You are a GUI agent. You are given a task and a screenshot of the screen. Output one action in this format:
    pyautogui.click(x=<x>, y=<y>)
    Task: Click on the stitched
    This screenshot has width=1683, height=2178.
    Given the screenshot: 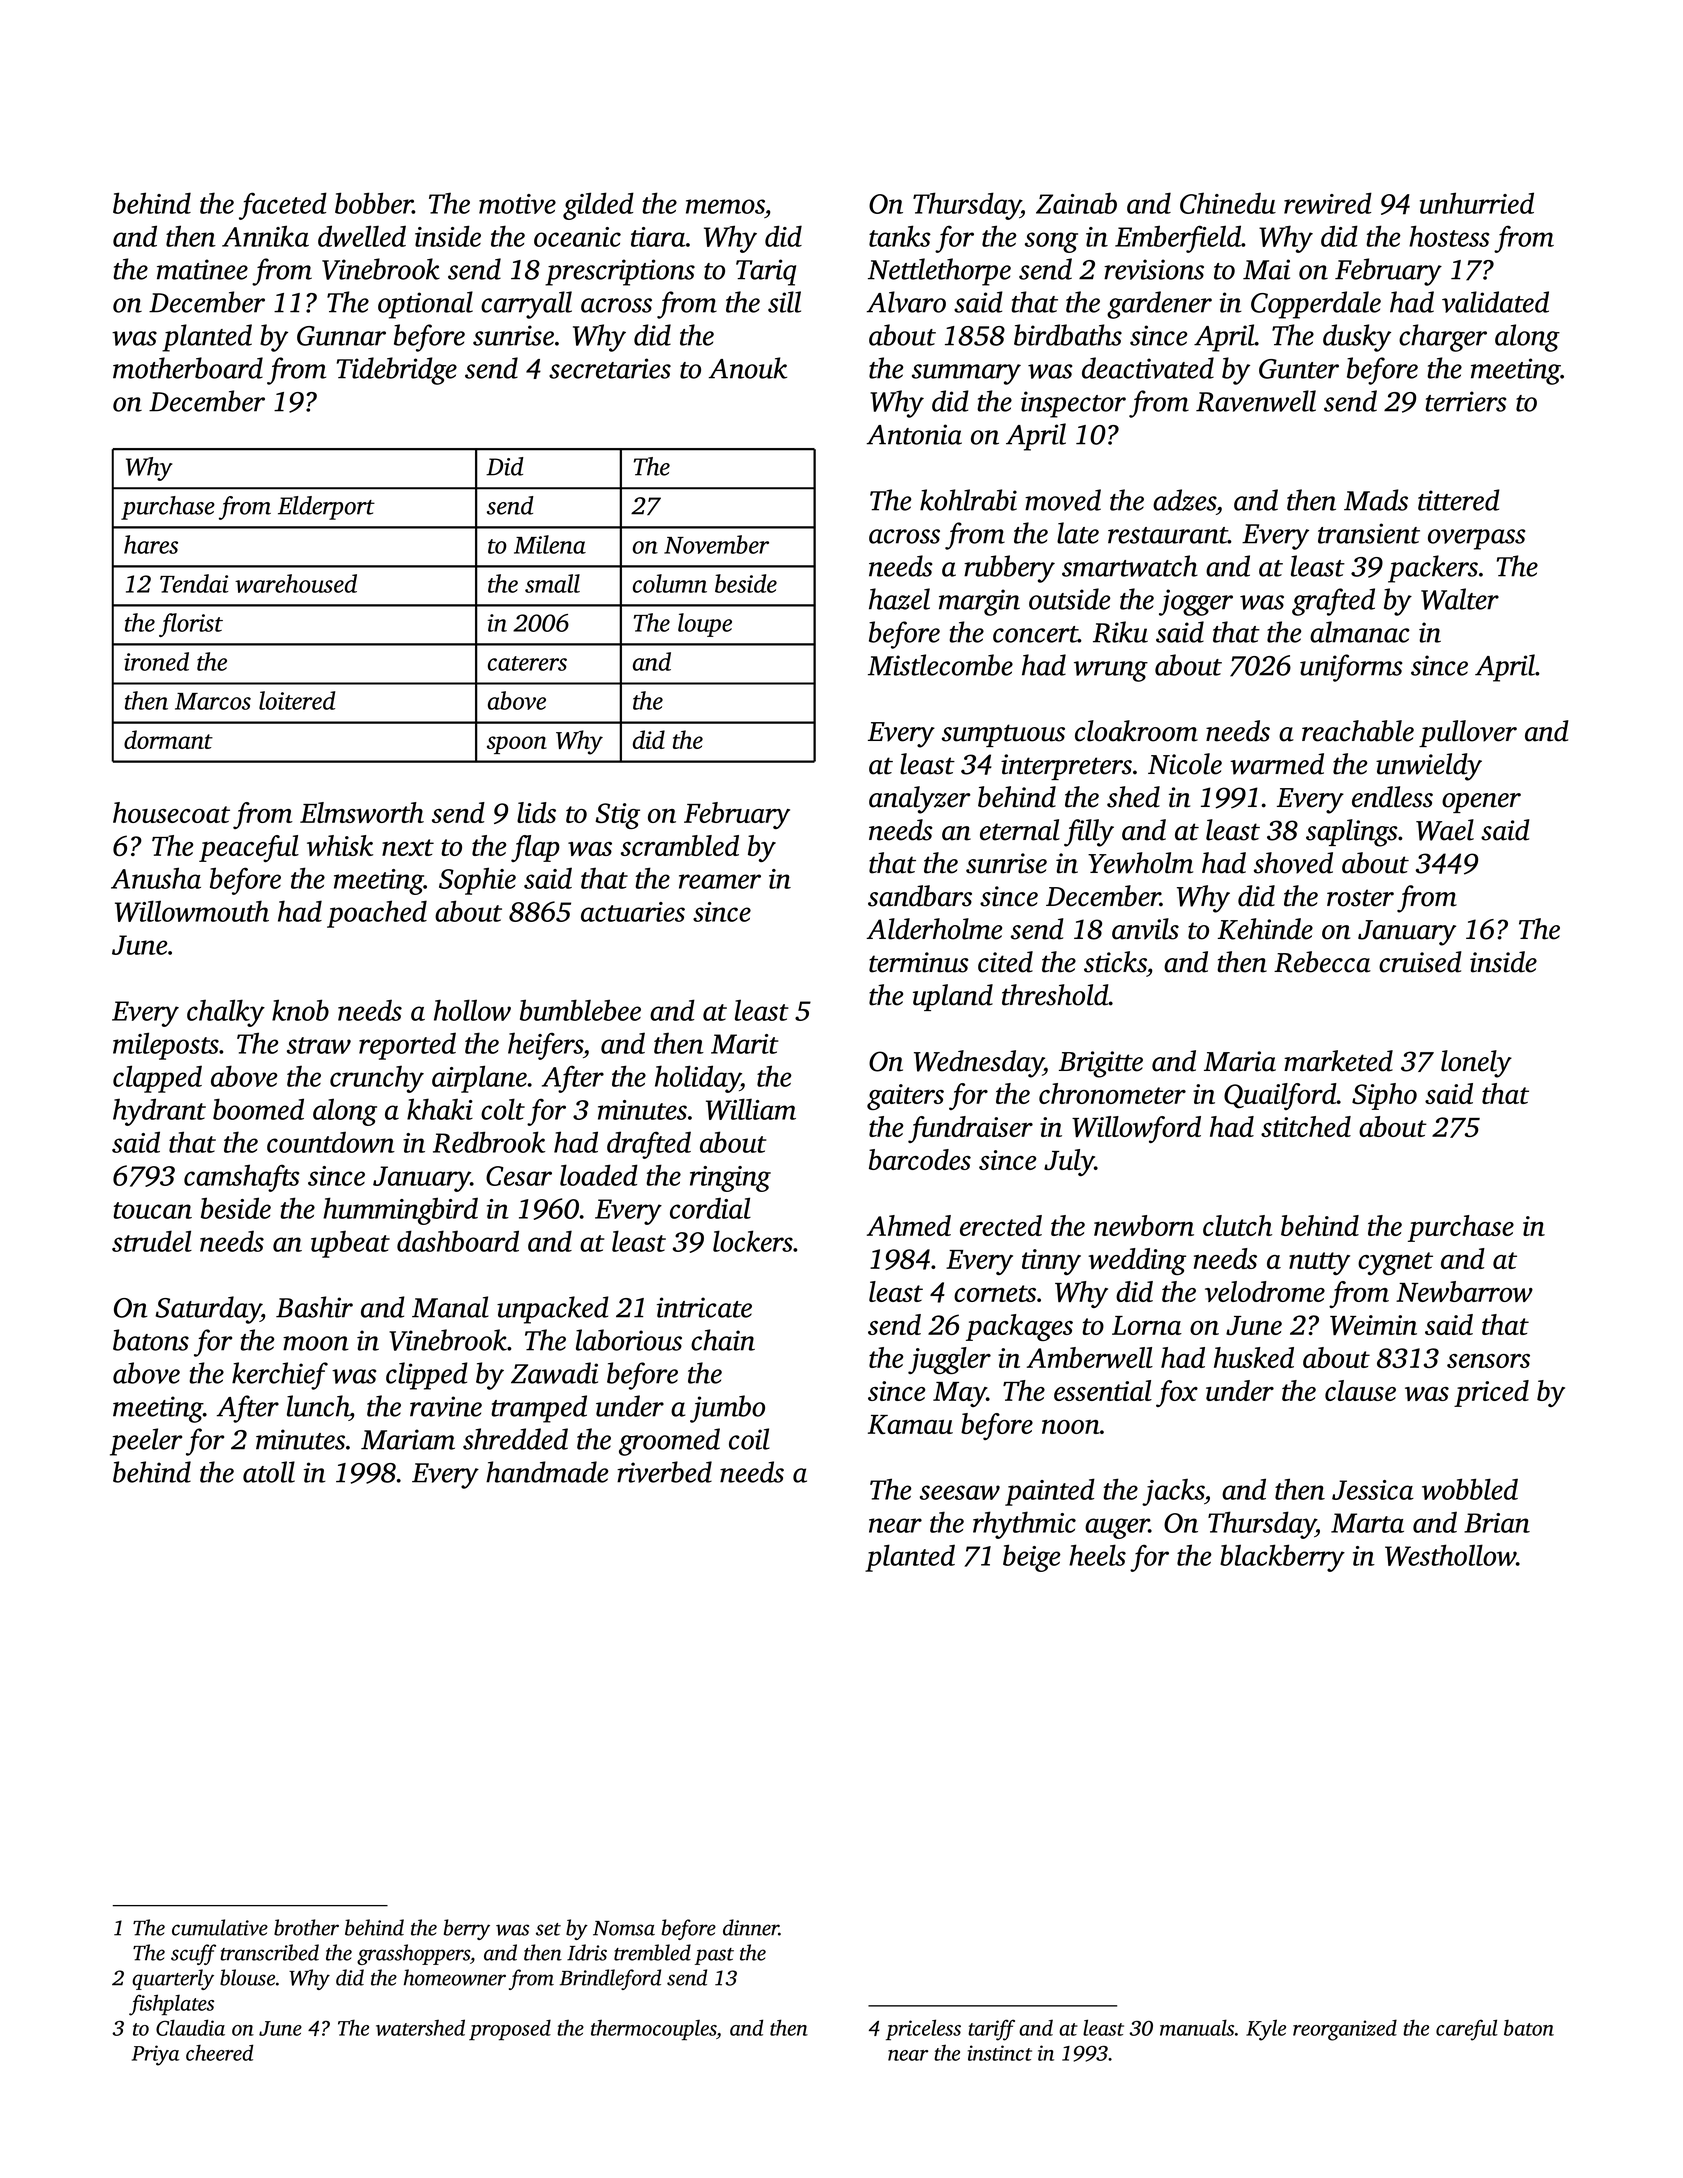 What is the action you would take?
    pyautogui.click(x=1306, y=1126)
